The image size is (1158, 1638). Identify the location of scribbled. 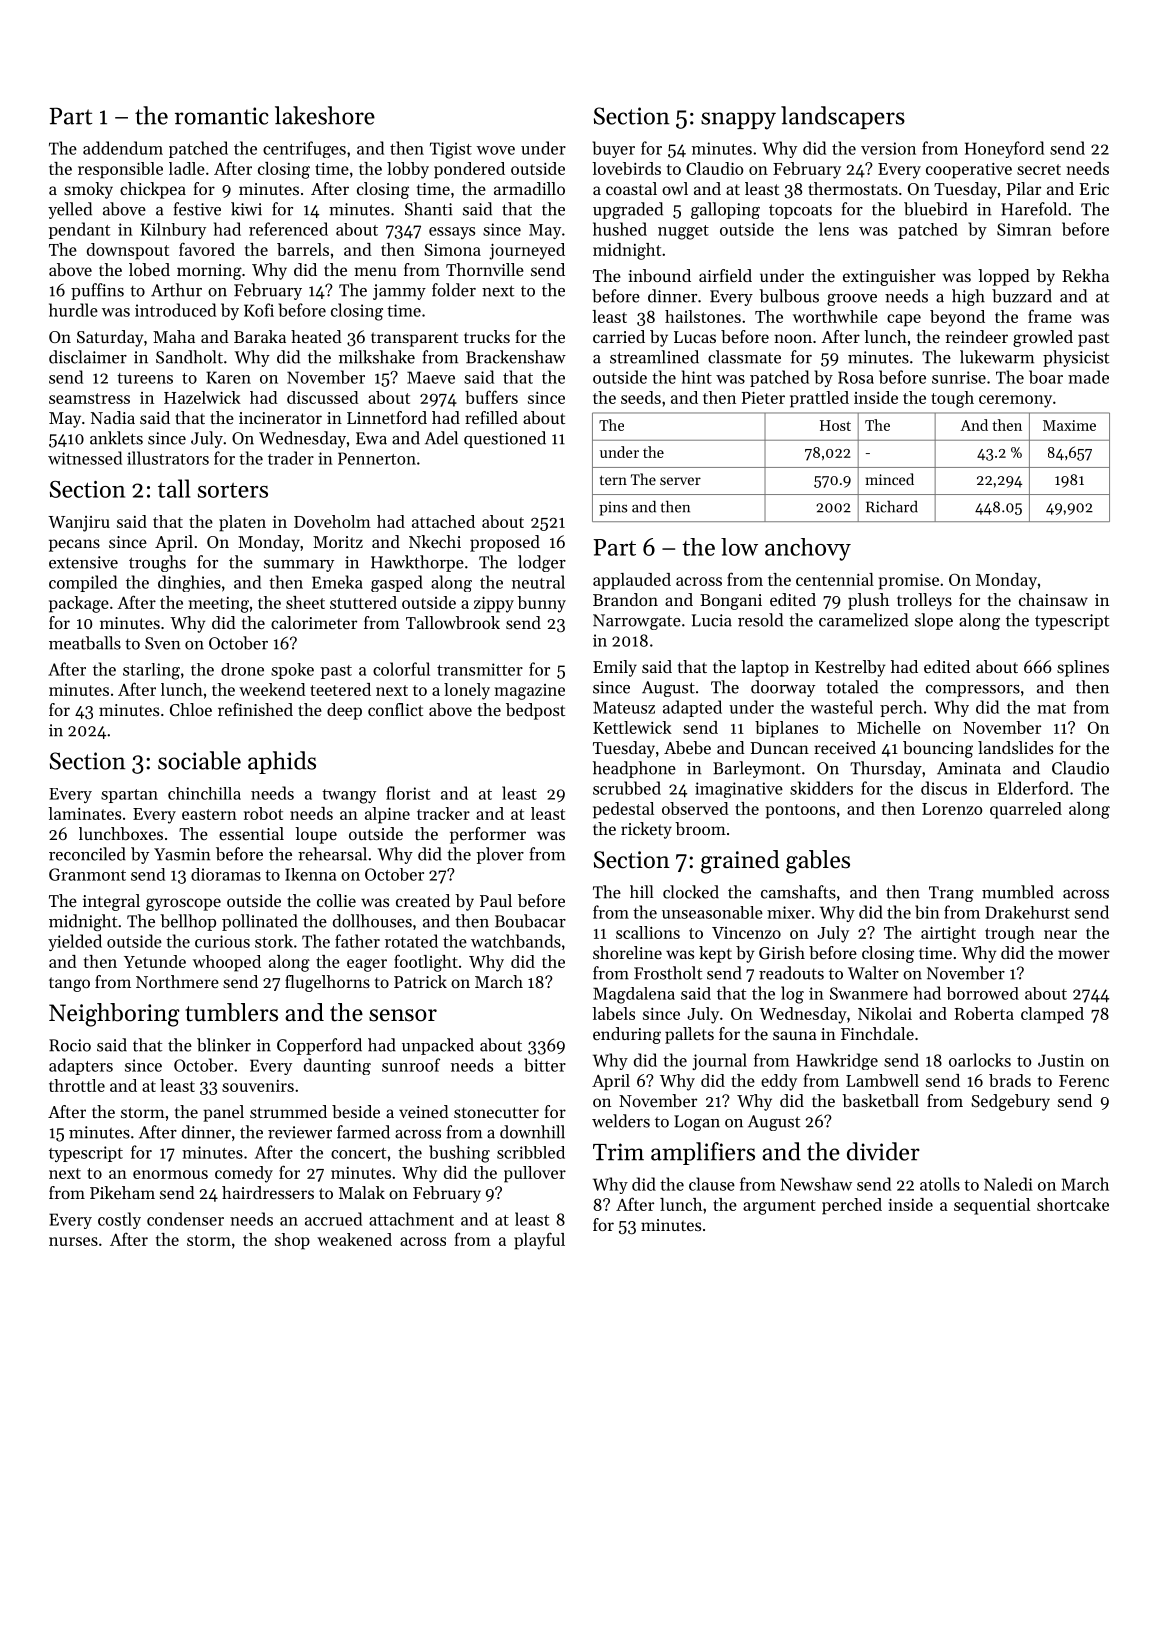
(531, 1152).
